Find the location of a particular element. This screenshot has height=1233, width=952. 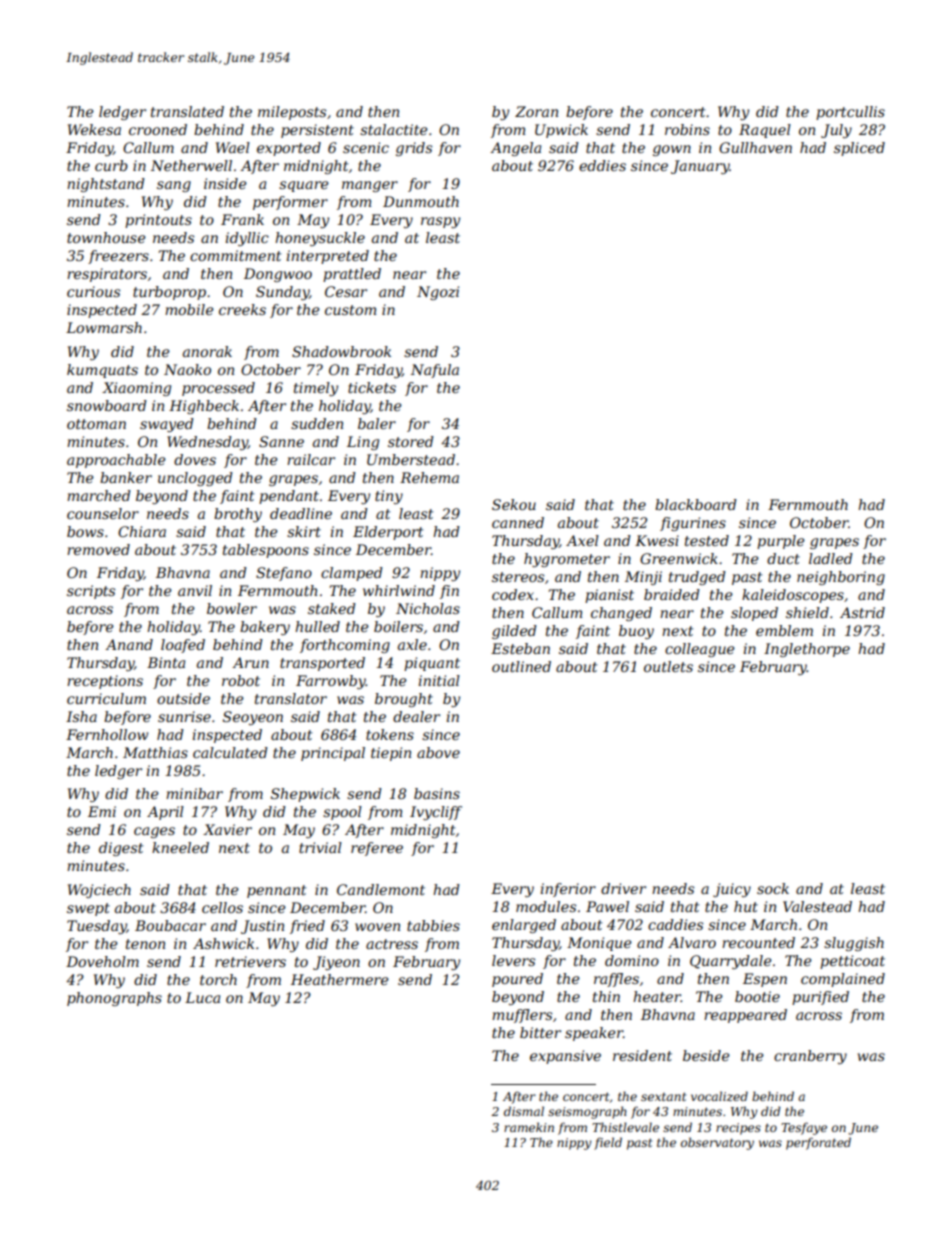

mileposts is located at coordinates (292, 113).
